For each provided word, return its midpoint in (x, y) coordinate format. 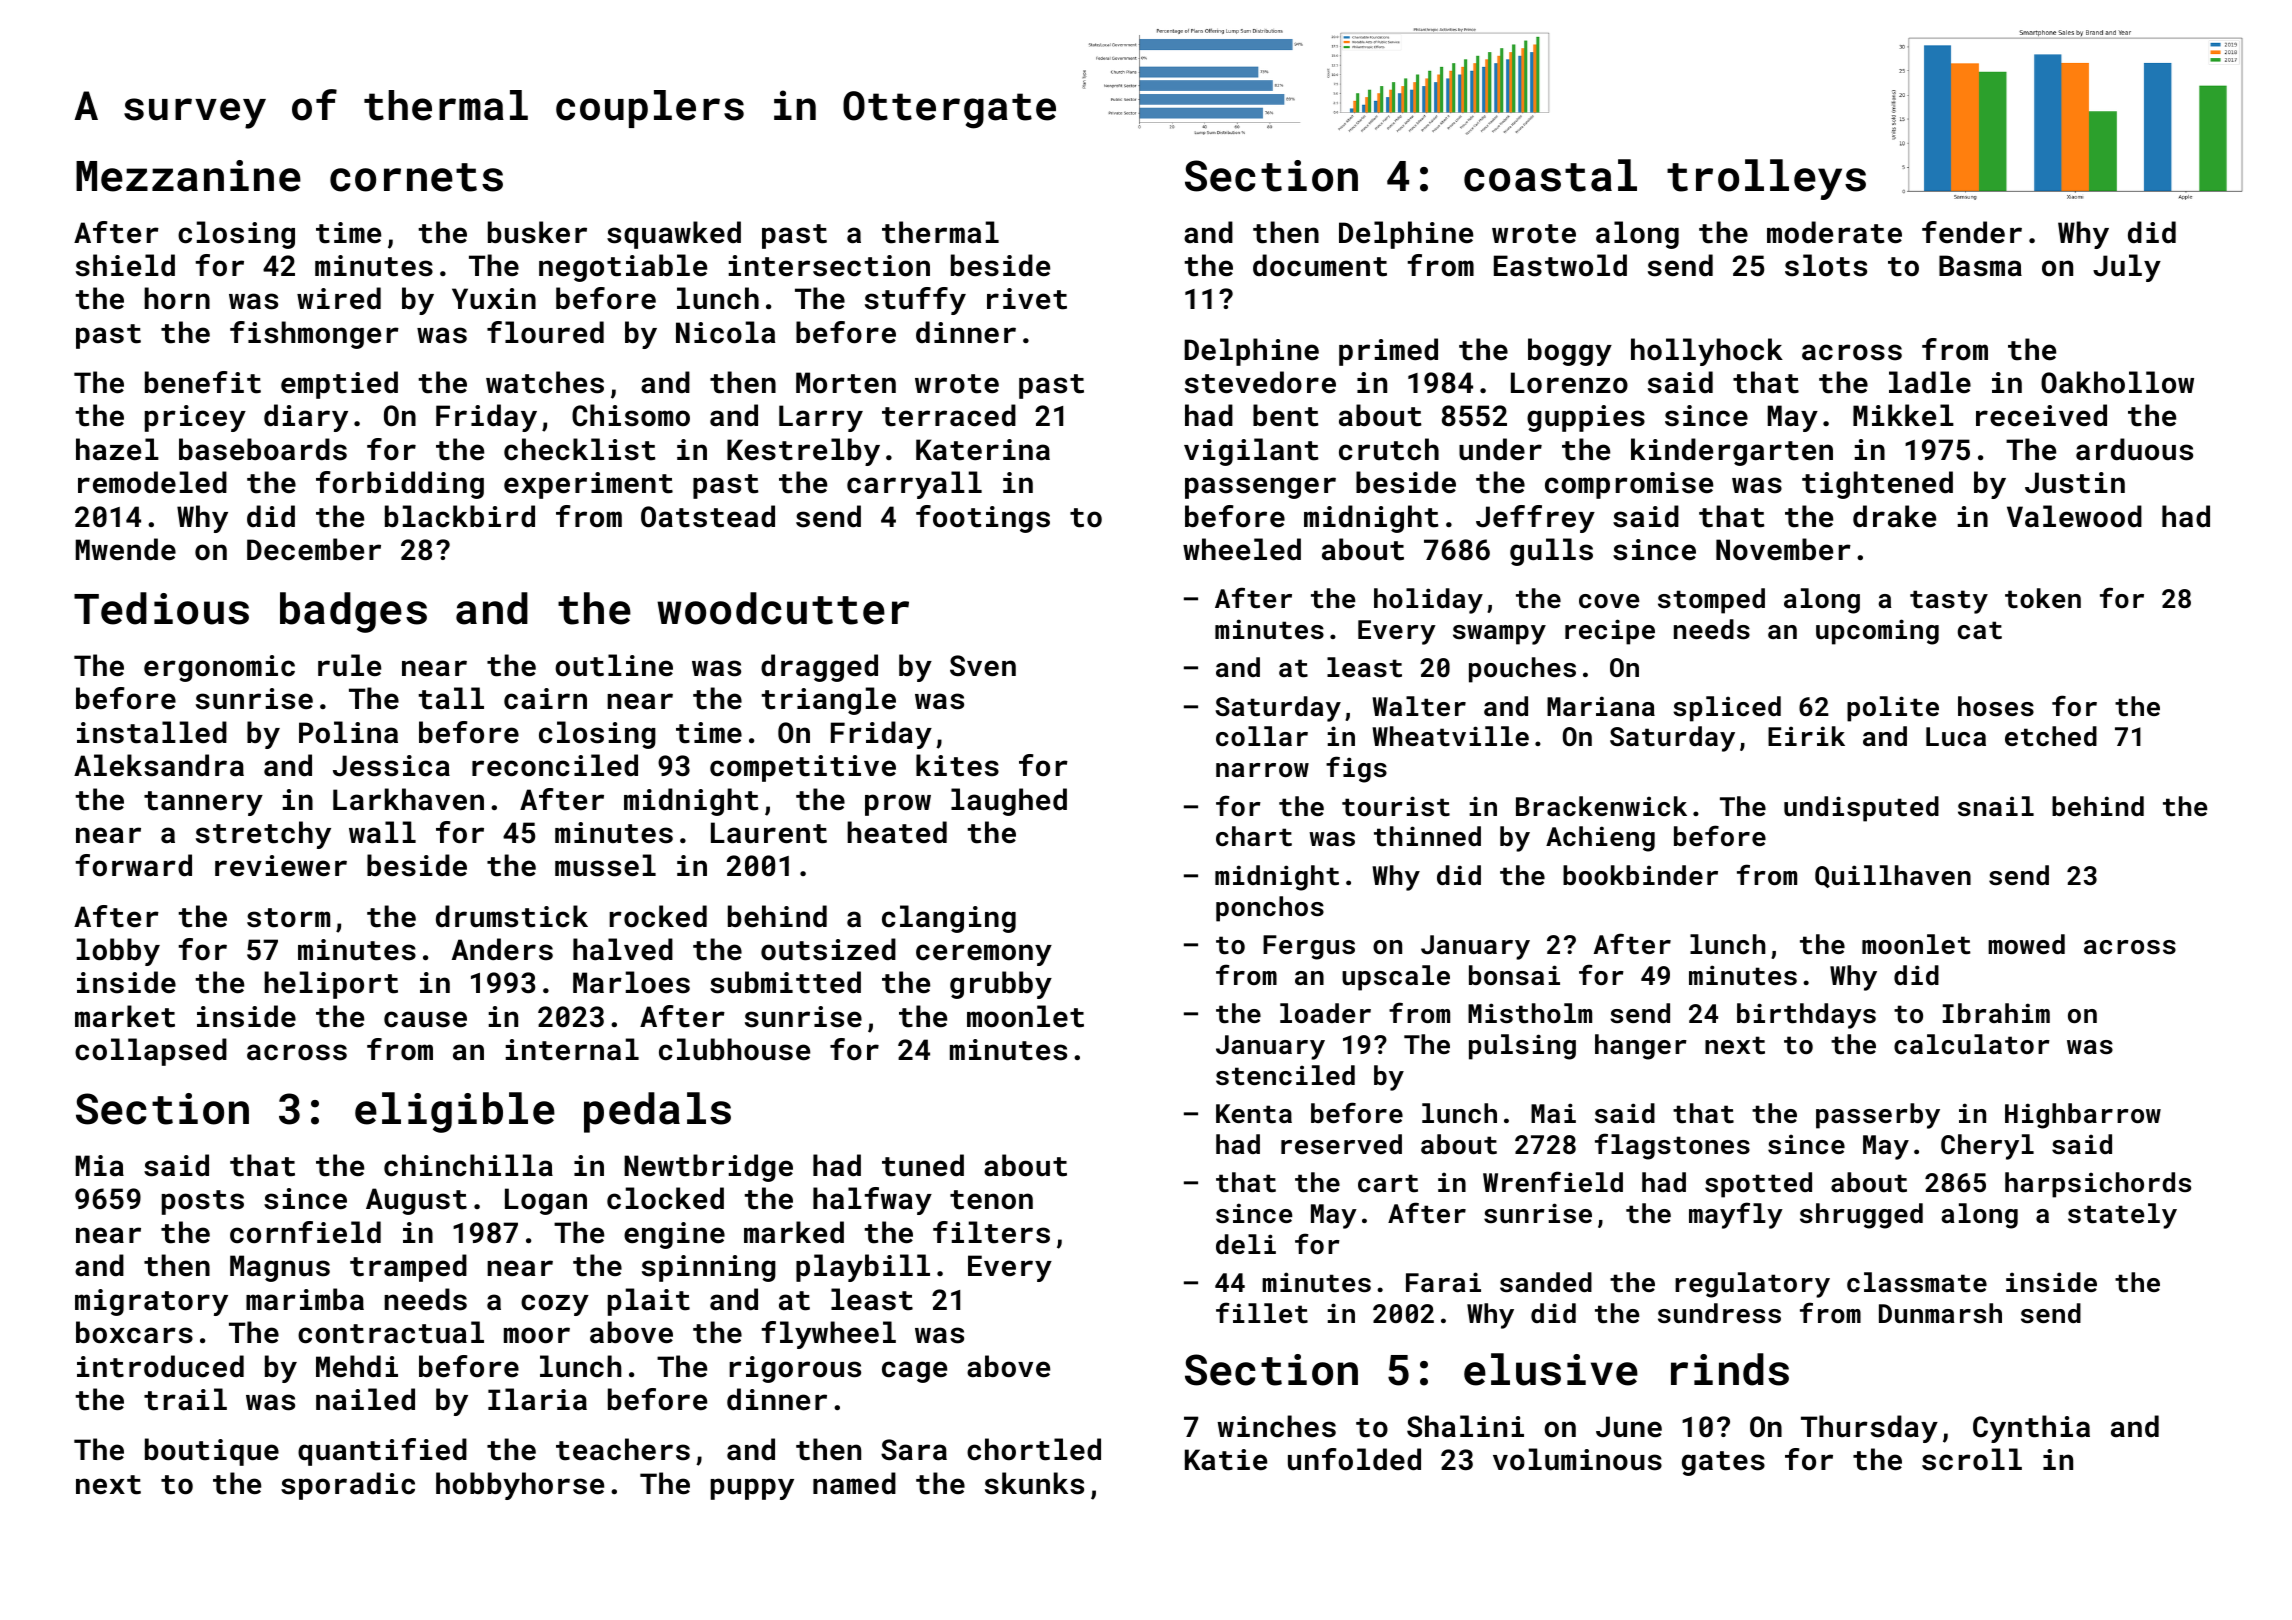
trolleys (1766, 179)
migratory (151, 1302)
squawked (674, 235)
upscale (1396, 978)
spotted (1758, 1185)
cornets (416, 177)
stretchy (263, 835)
